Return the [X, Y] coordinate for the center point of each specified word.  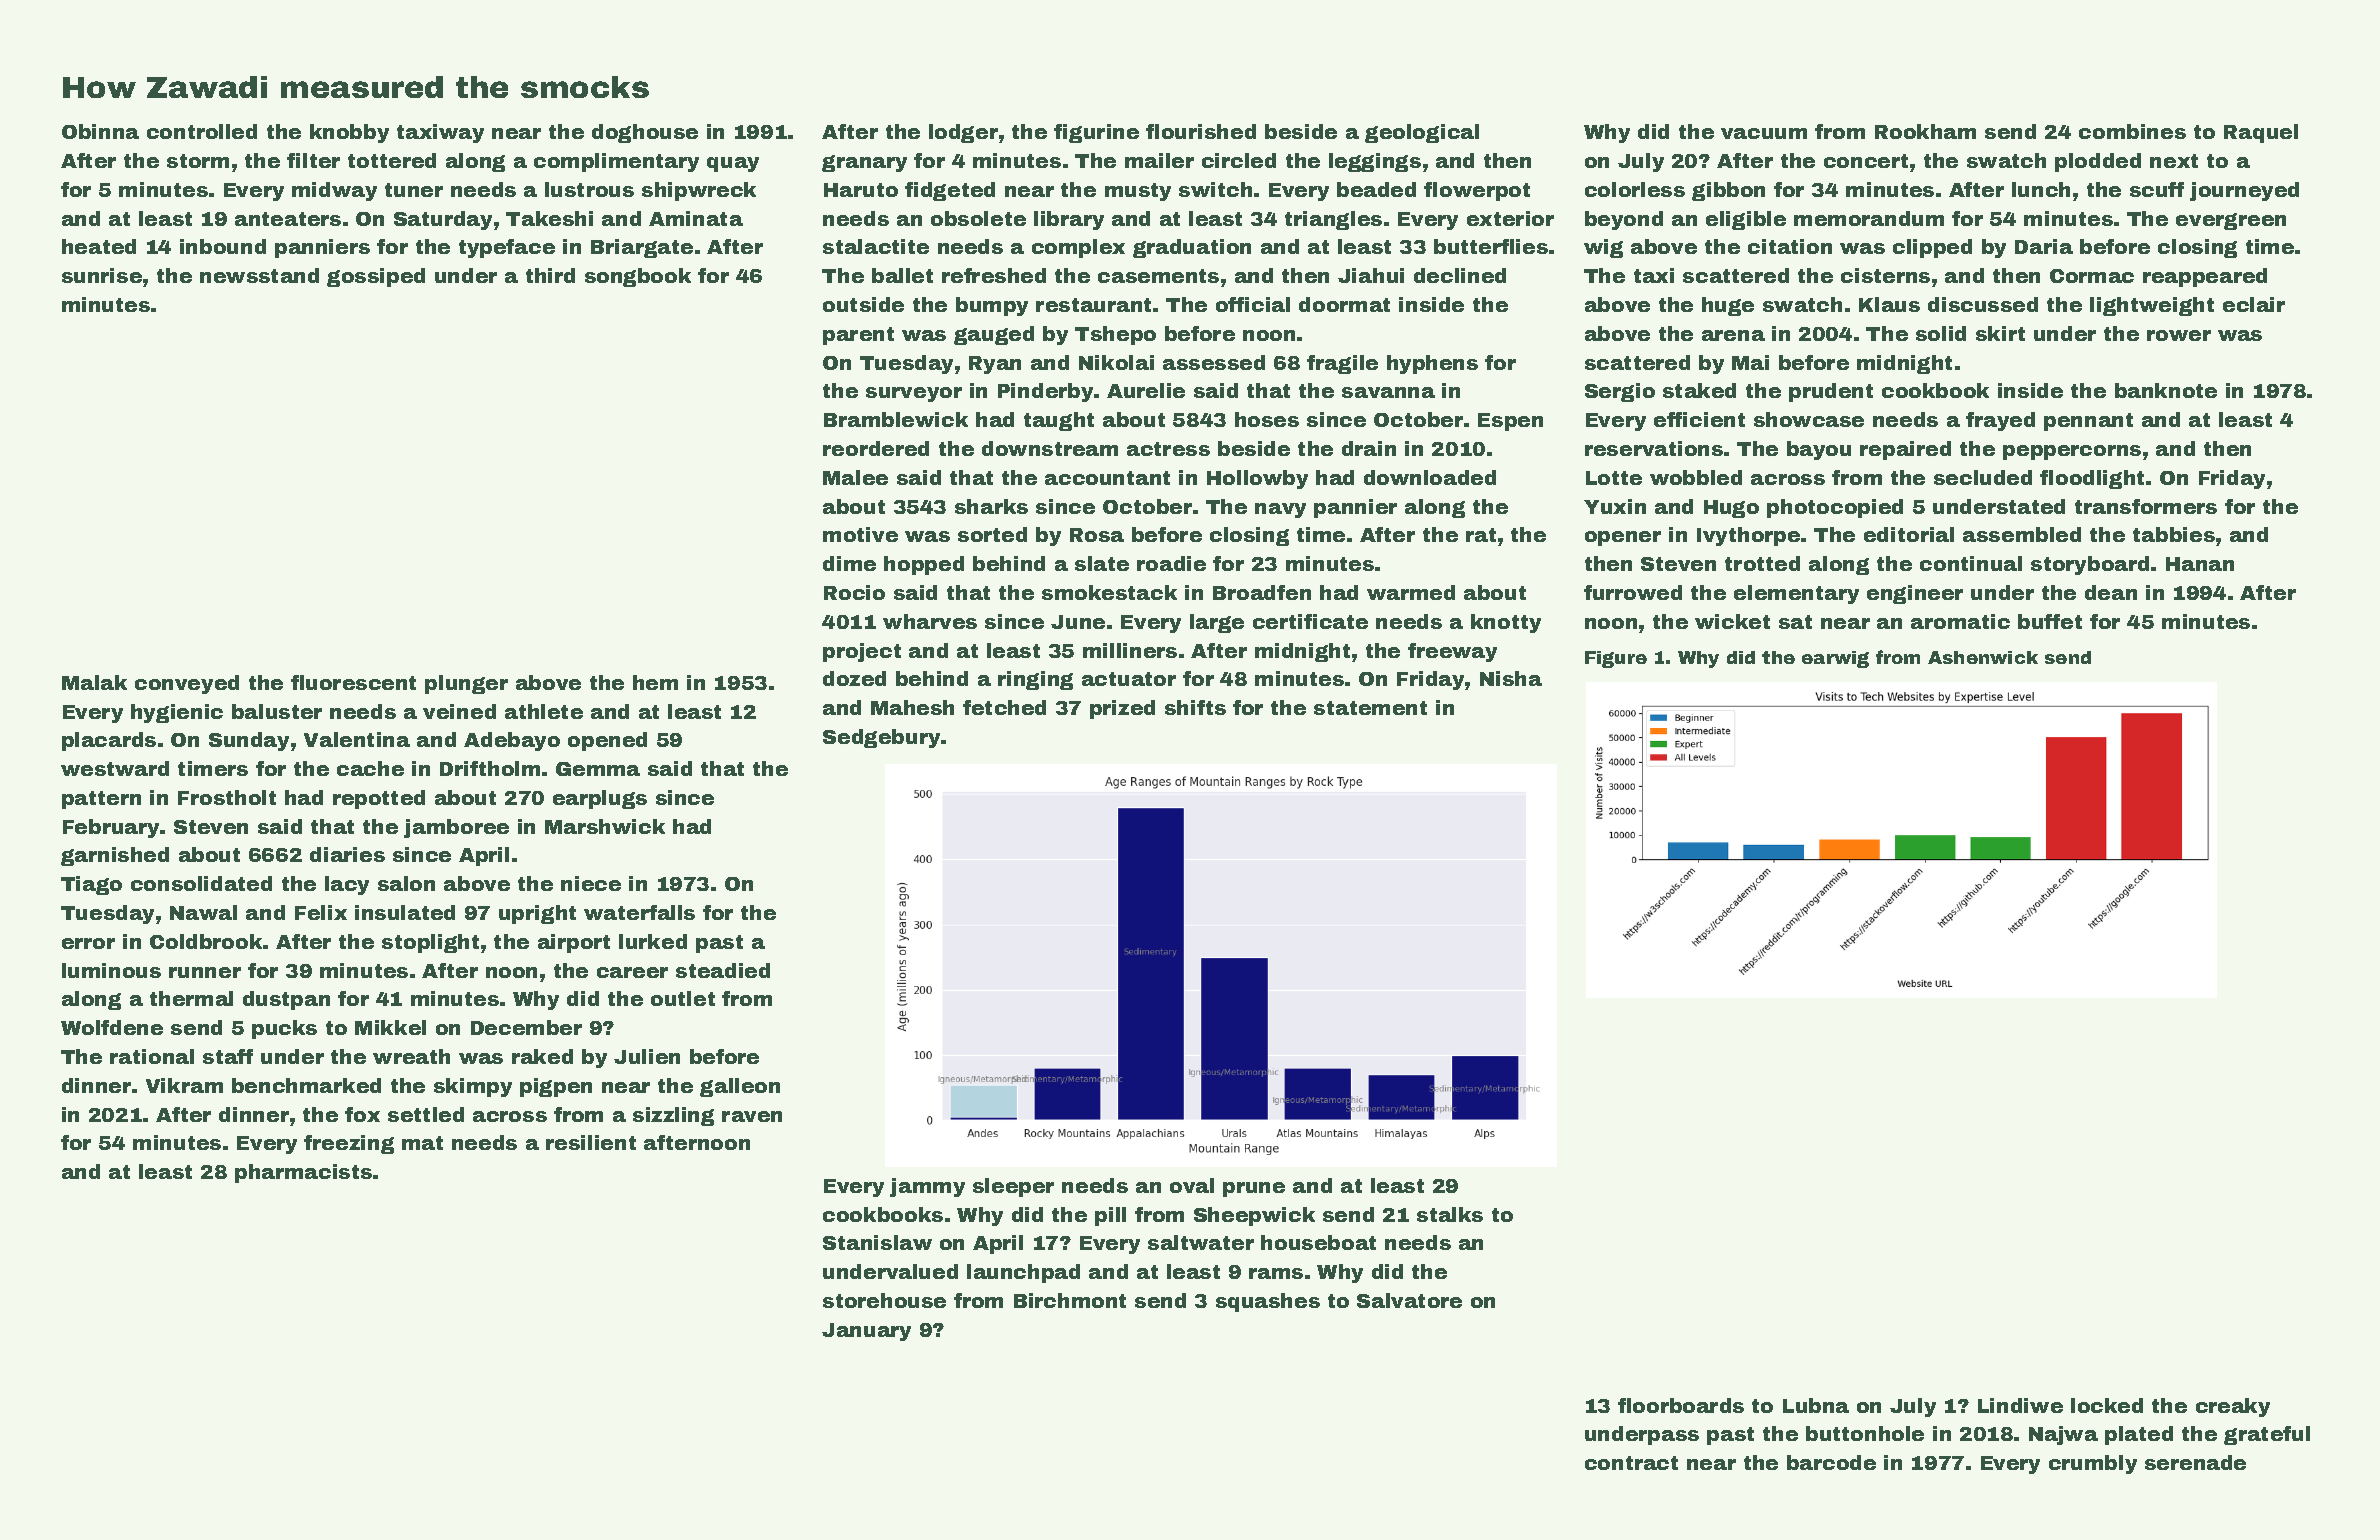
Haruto [861, 190]
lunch [2041, 189]
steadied [723, 970]
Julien [647, 1056]
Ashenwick [1983, 657]
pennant [2088, 422]
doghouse [645, 133]
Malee [855, 477]
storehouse [884, 1300]
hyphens [1432, 364]
